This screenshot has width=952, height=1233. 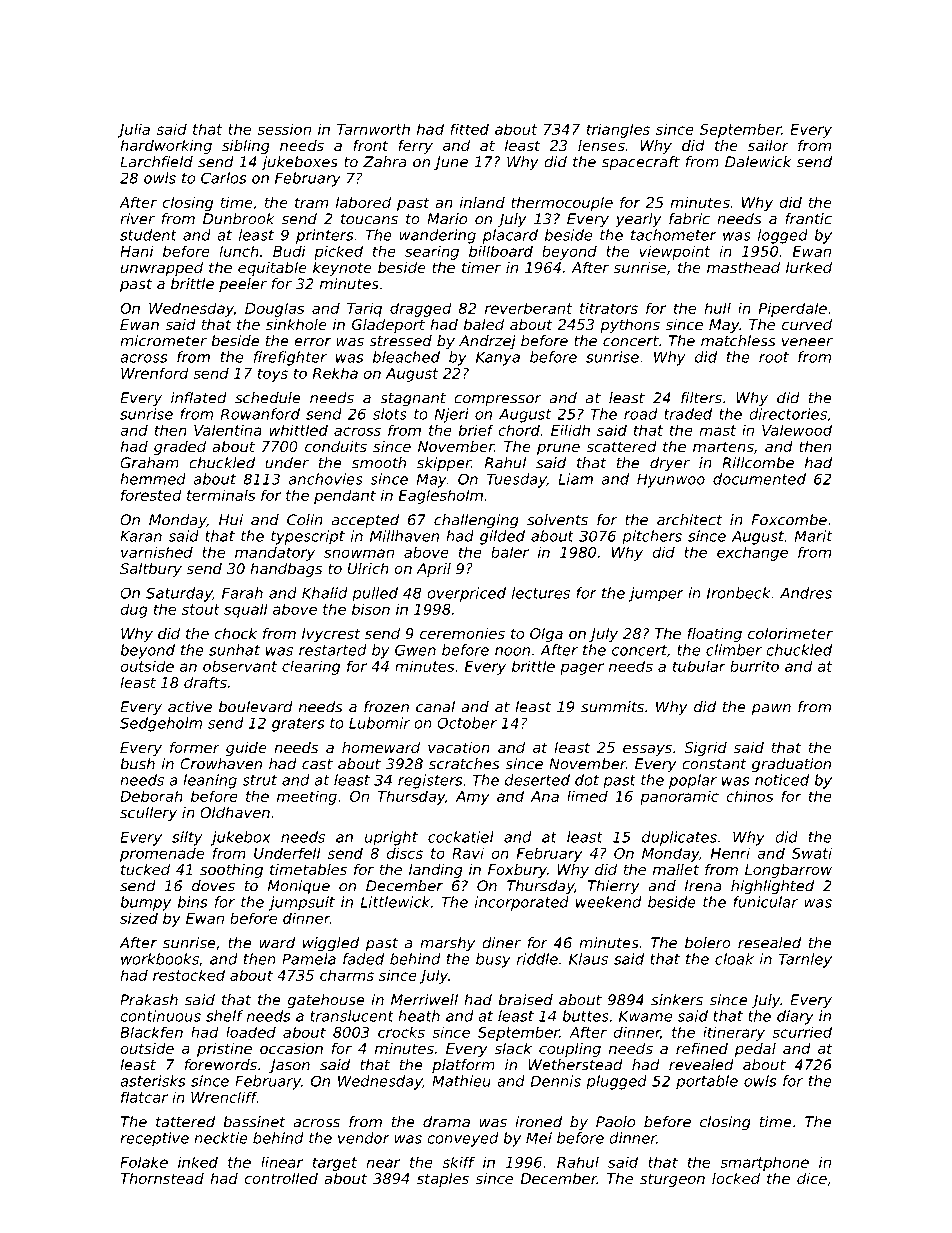 What do you see at coordinates (788, 414) in the screenshot?
I see `directories` at bounding box center [788, 414].
